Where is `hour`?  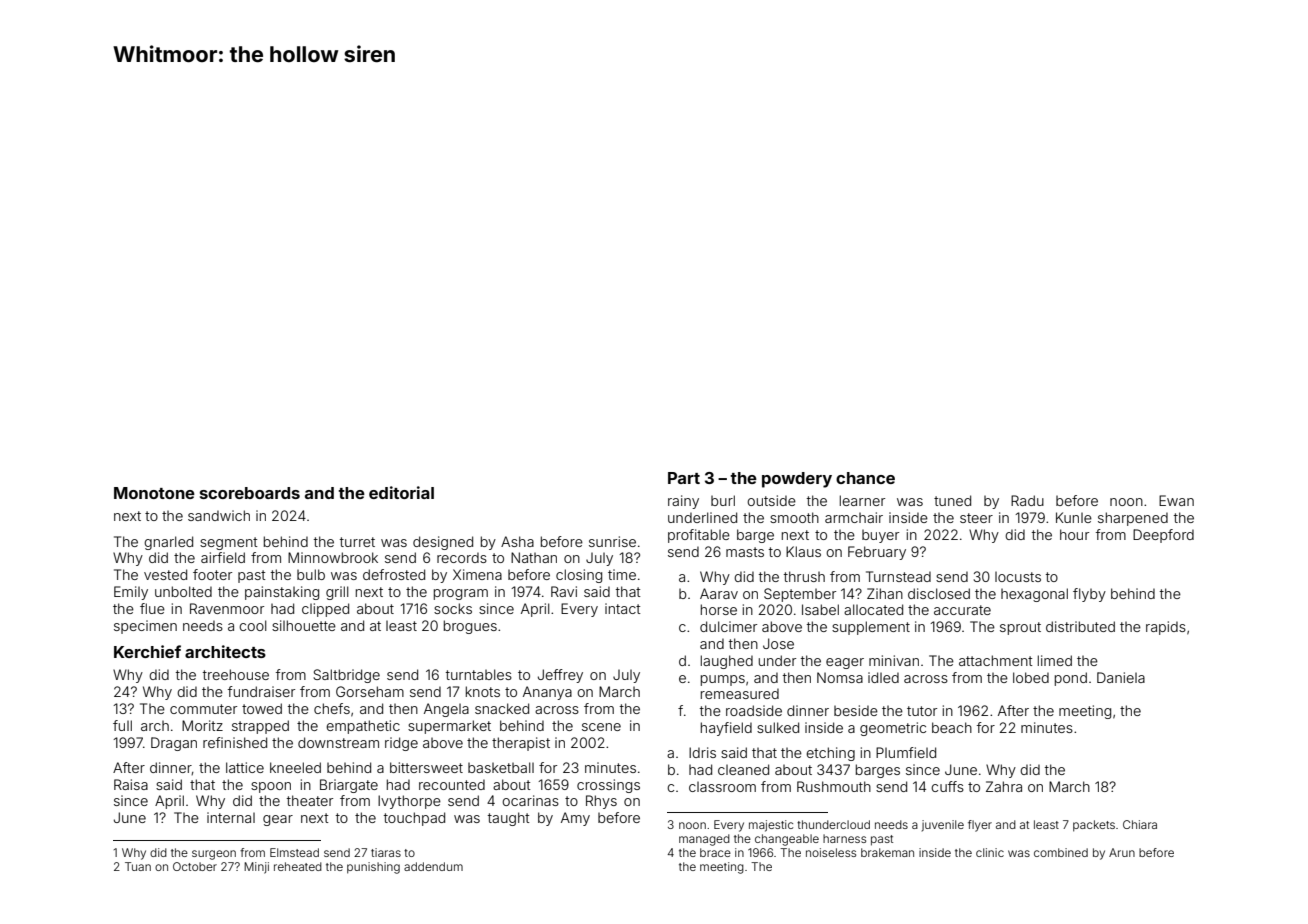
hour is located at coordinates (1074, 534).
